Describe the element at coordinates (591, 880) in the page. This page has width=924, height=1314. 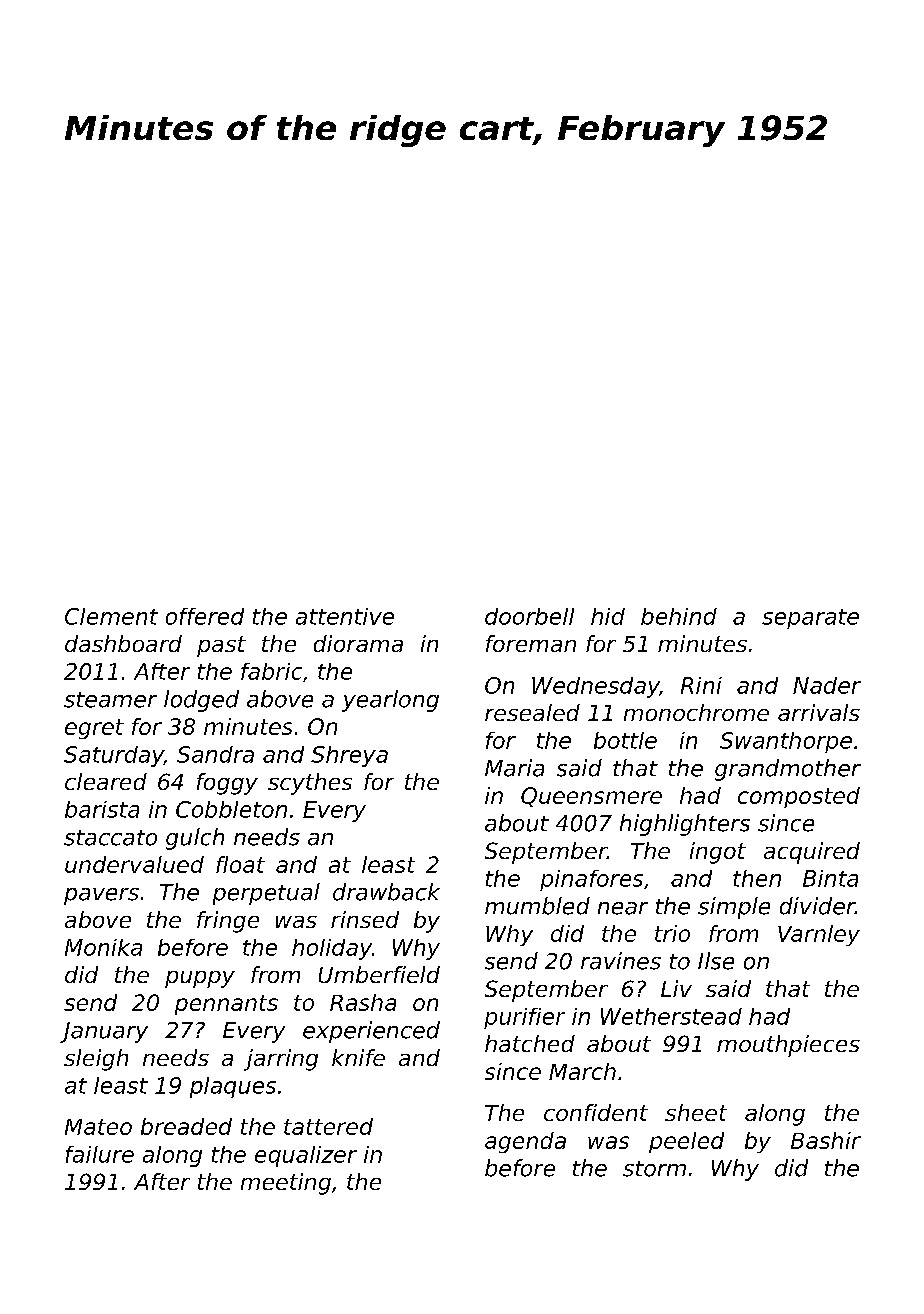
I see `pinafores` at that location.
